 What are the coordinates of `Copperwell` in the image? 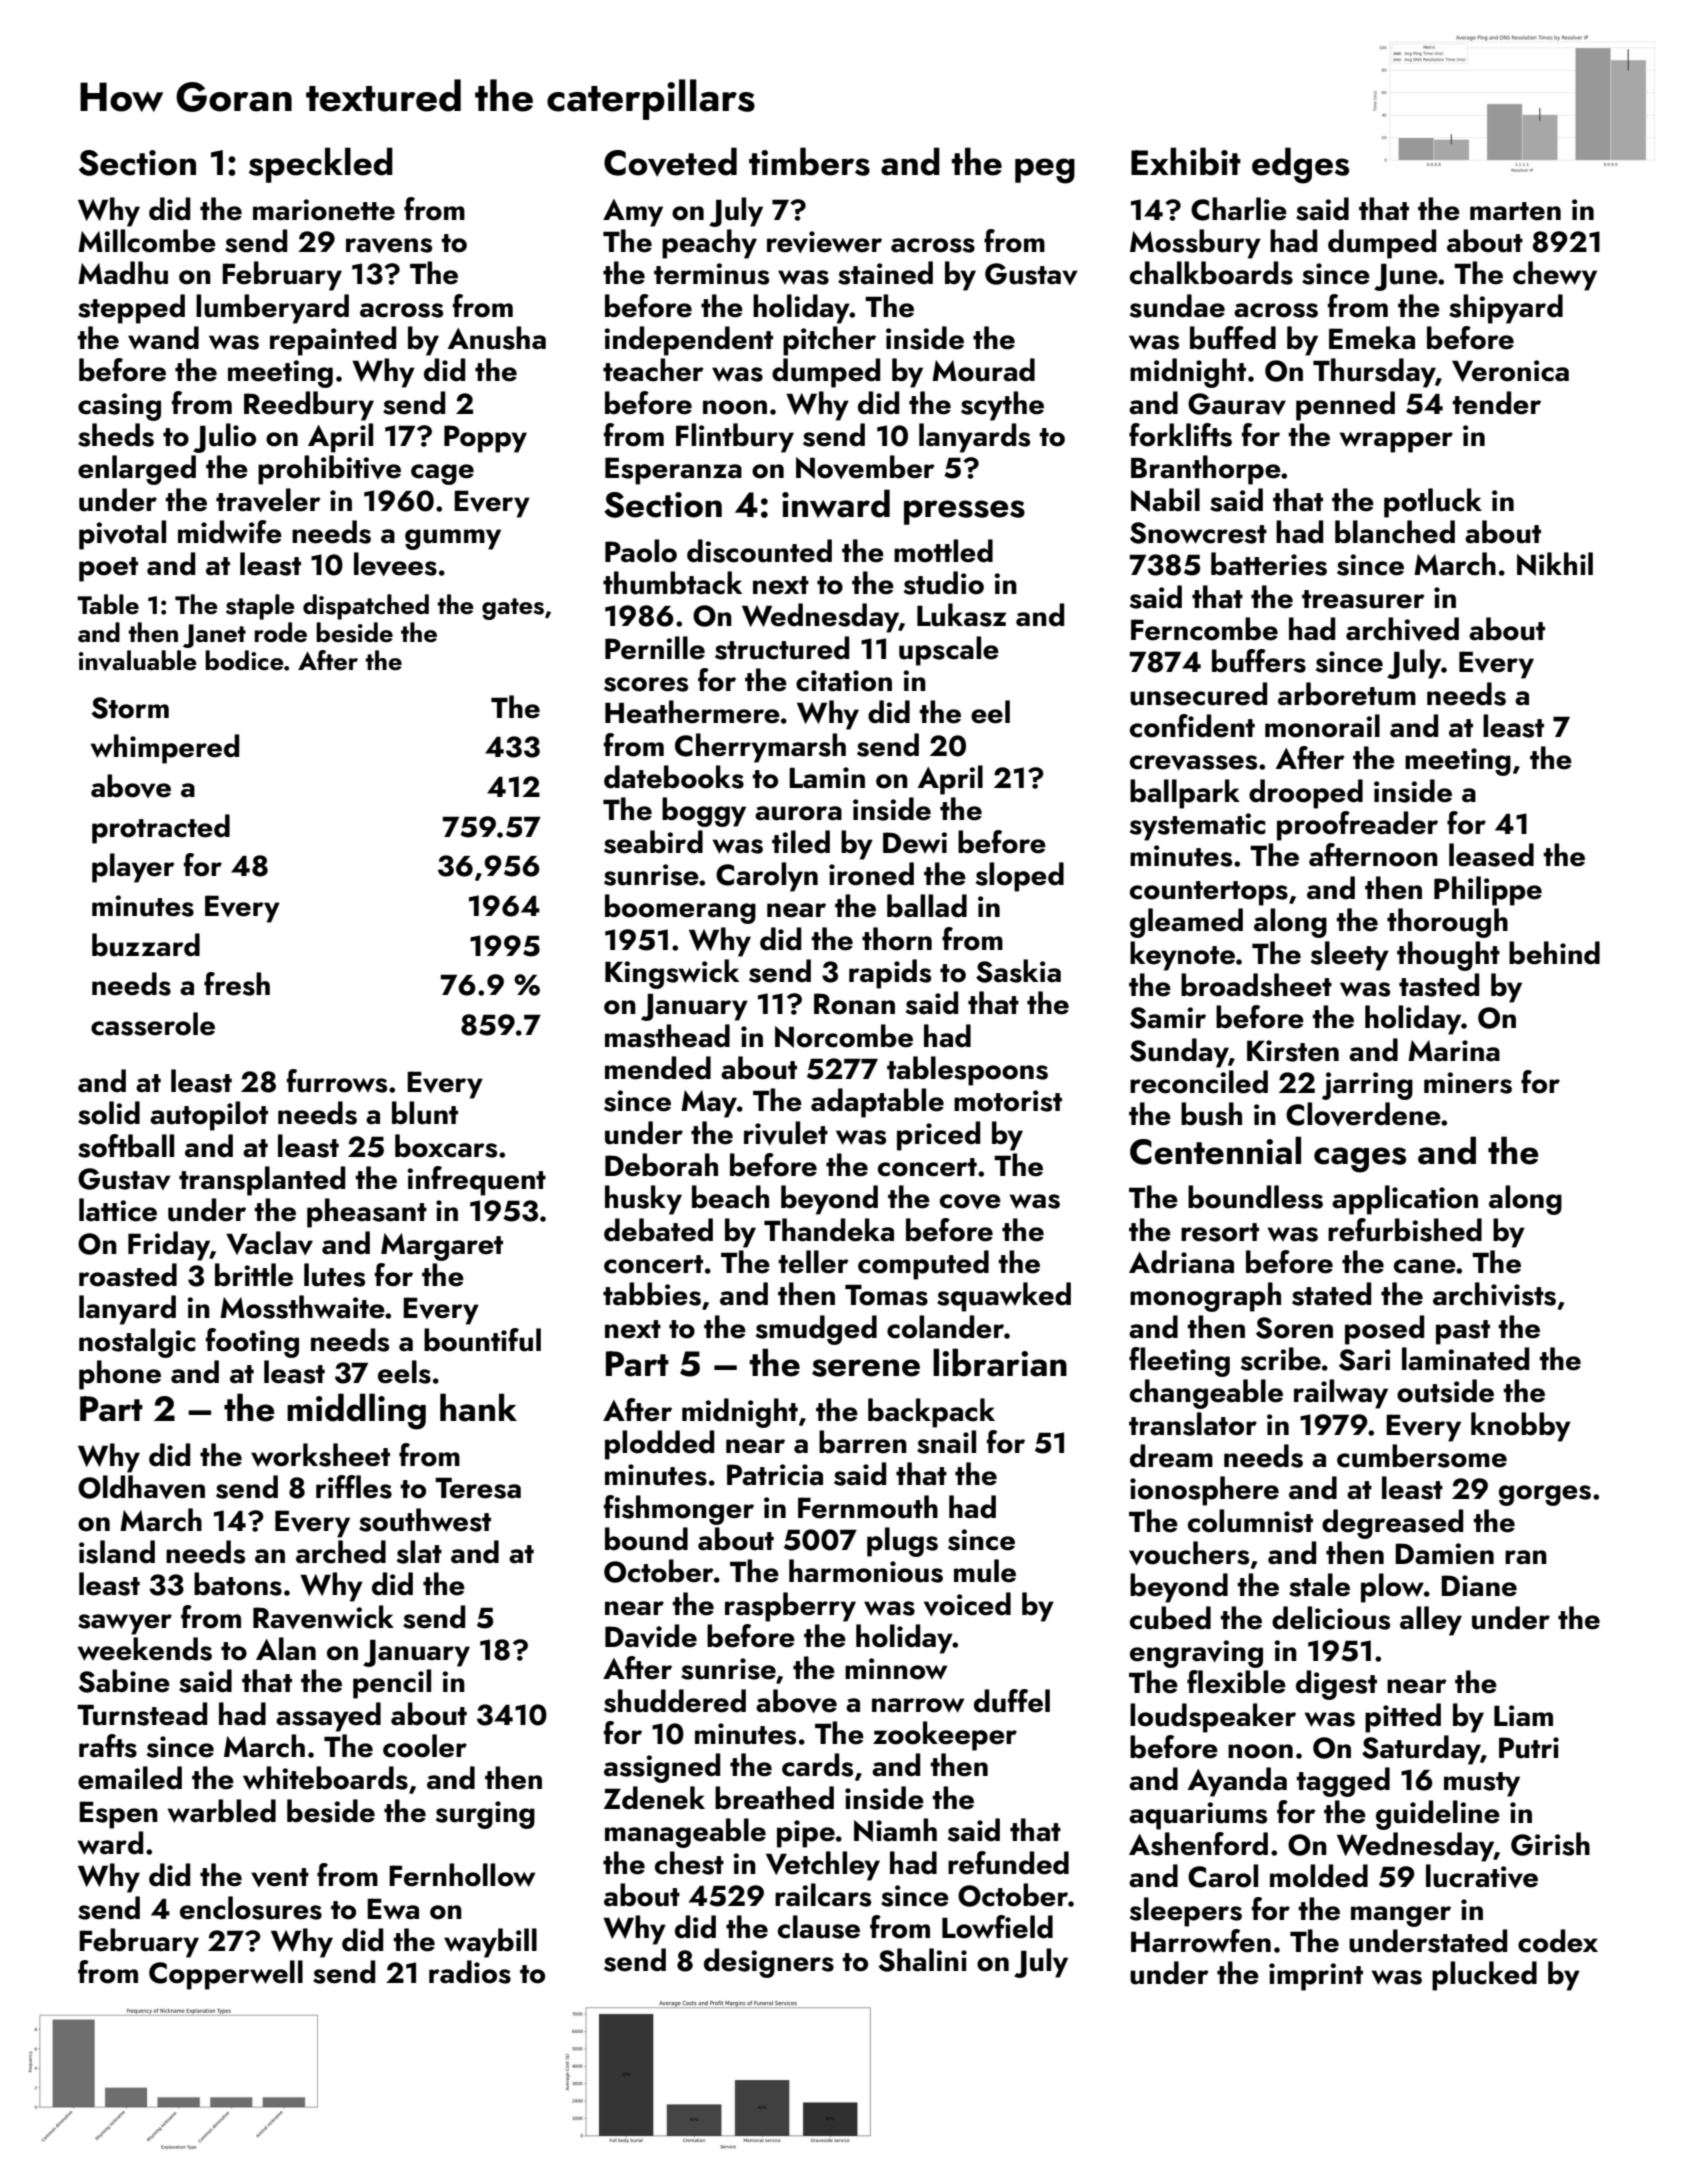 It's located at (226, 1975).
